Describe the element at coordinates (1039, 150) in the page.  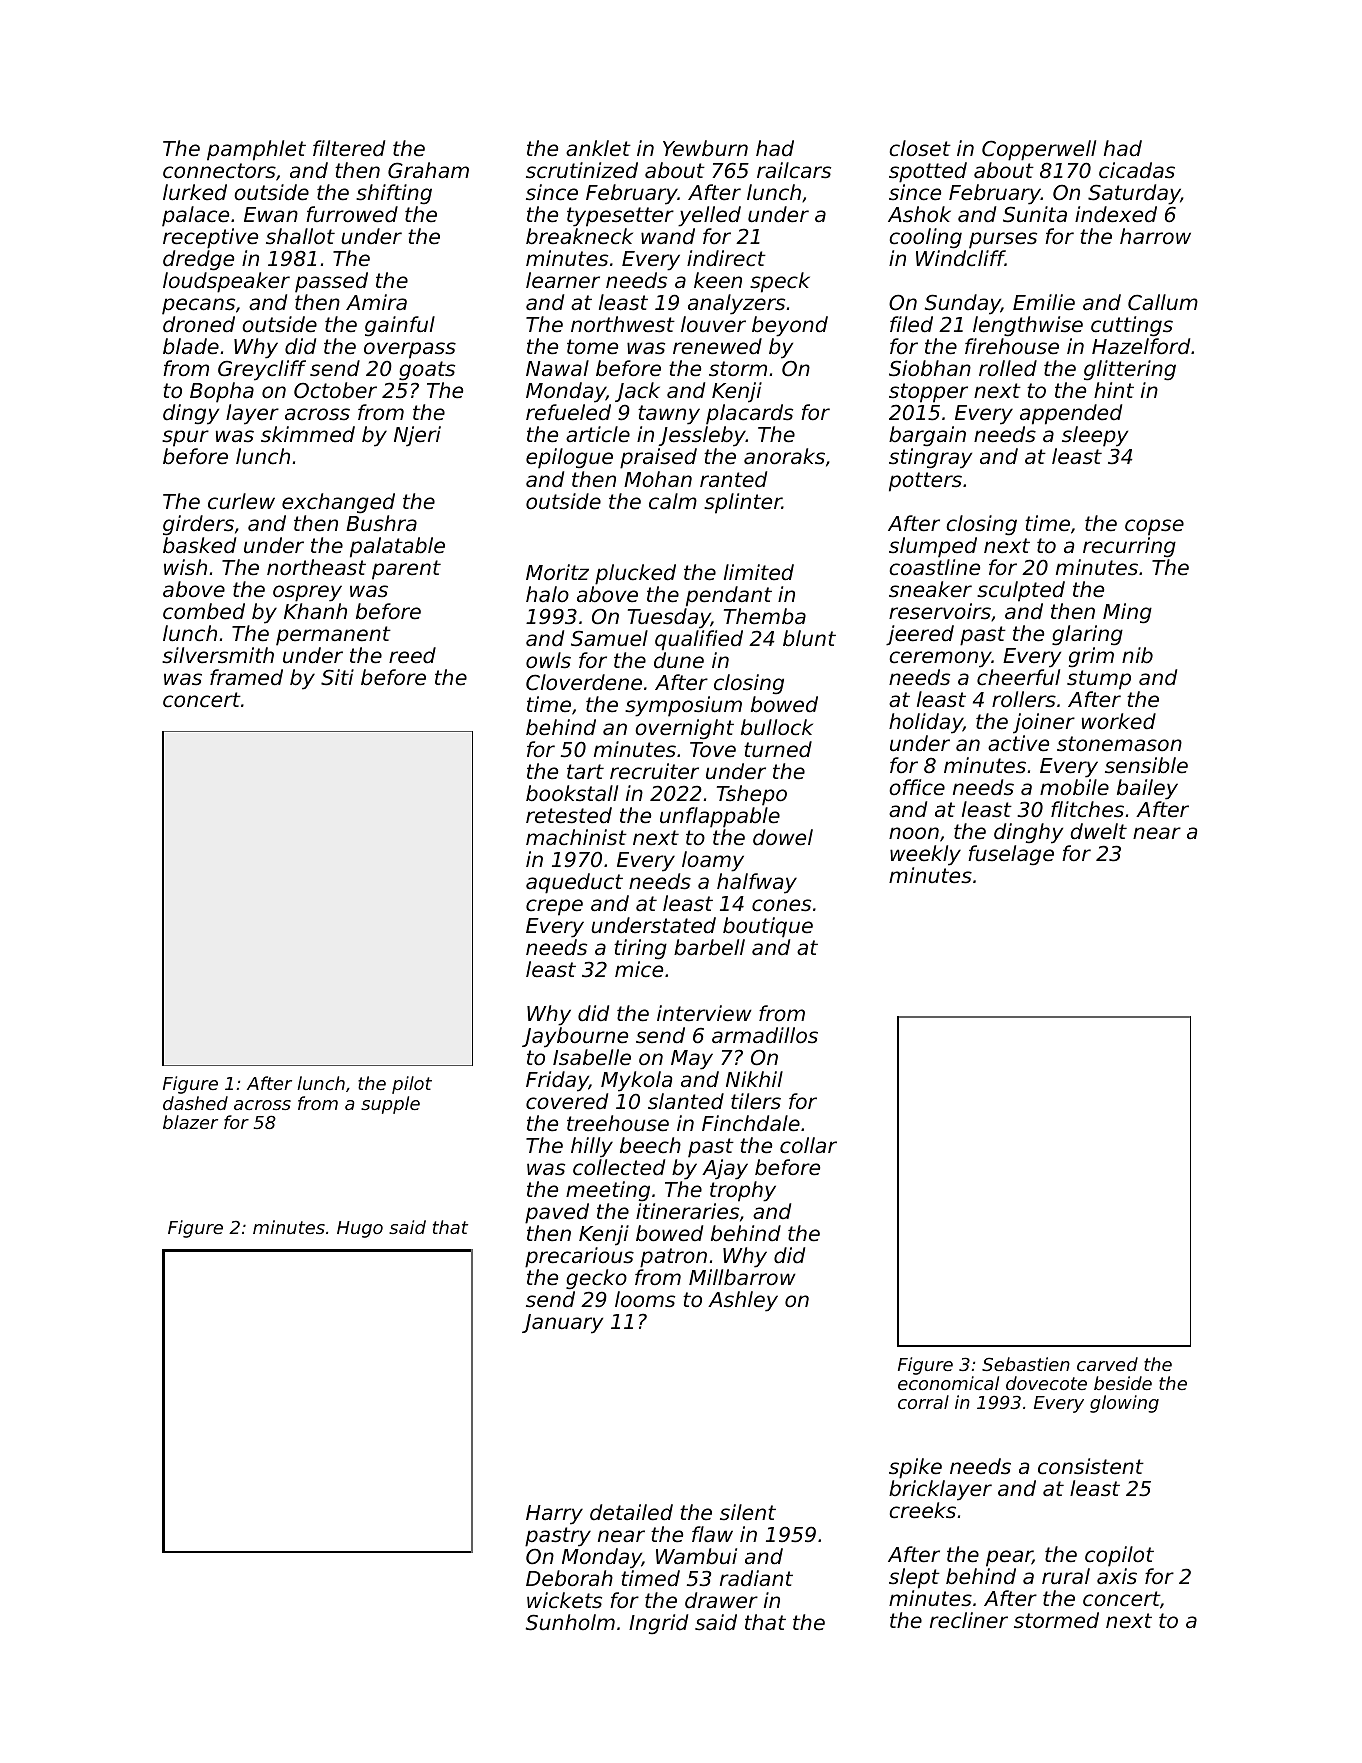
I see `Copperwell` at that location.
